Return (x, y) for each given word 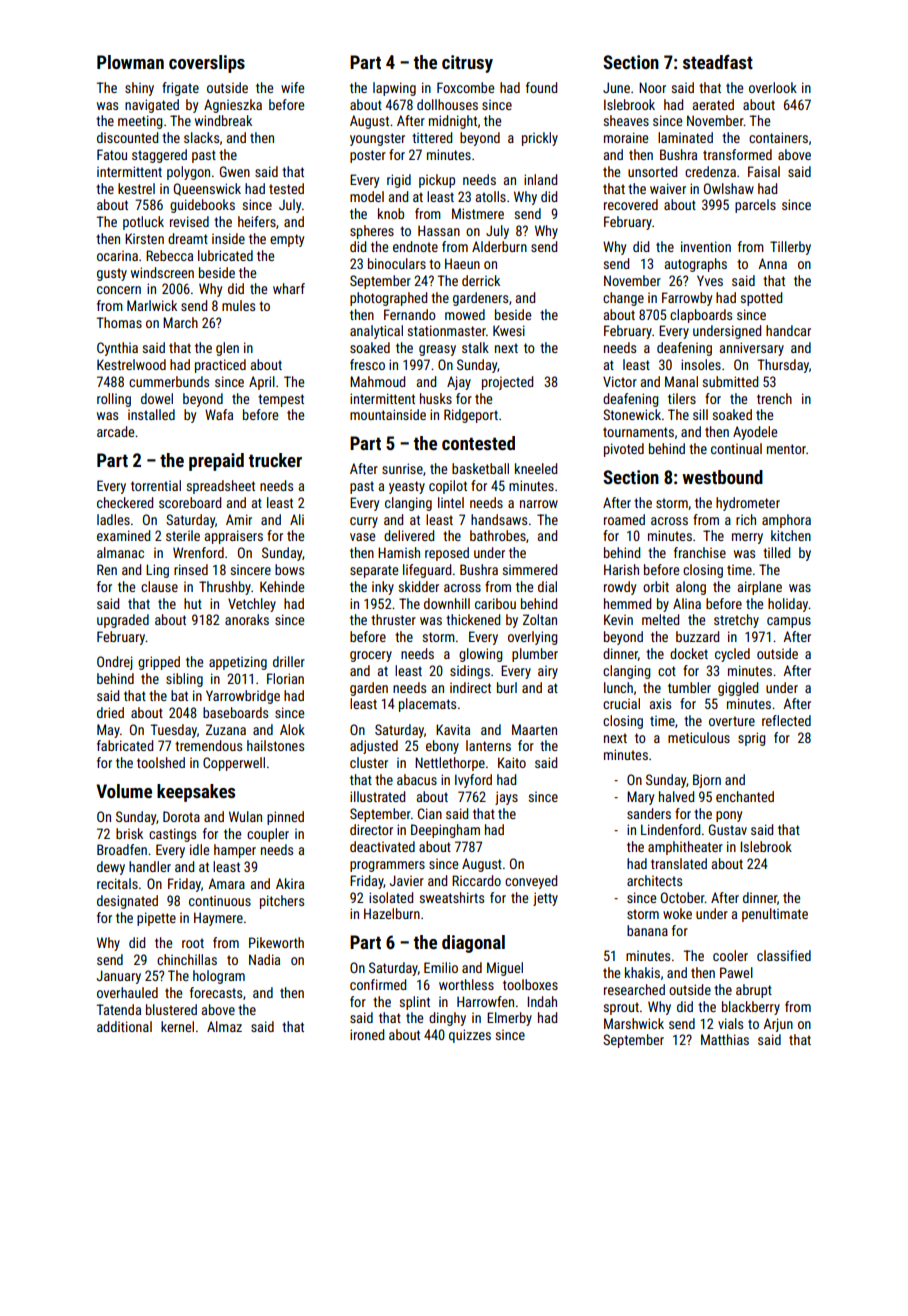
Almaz (224, 1026)
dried (110, 712)
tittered (432, 137)
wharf (289, 288)
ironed (367, 1034)
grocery (371, 656)
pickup (437, 181)
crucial (621, 703)
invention (706, 246)
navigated (152, 106)
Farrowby (687, 299)
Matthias (725, 1039)
